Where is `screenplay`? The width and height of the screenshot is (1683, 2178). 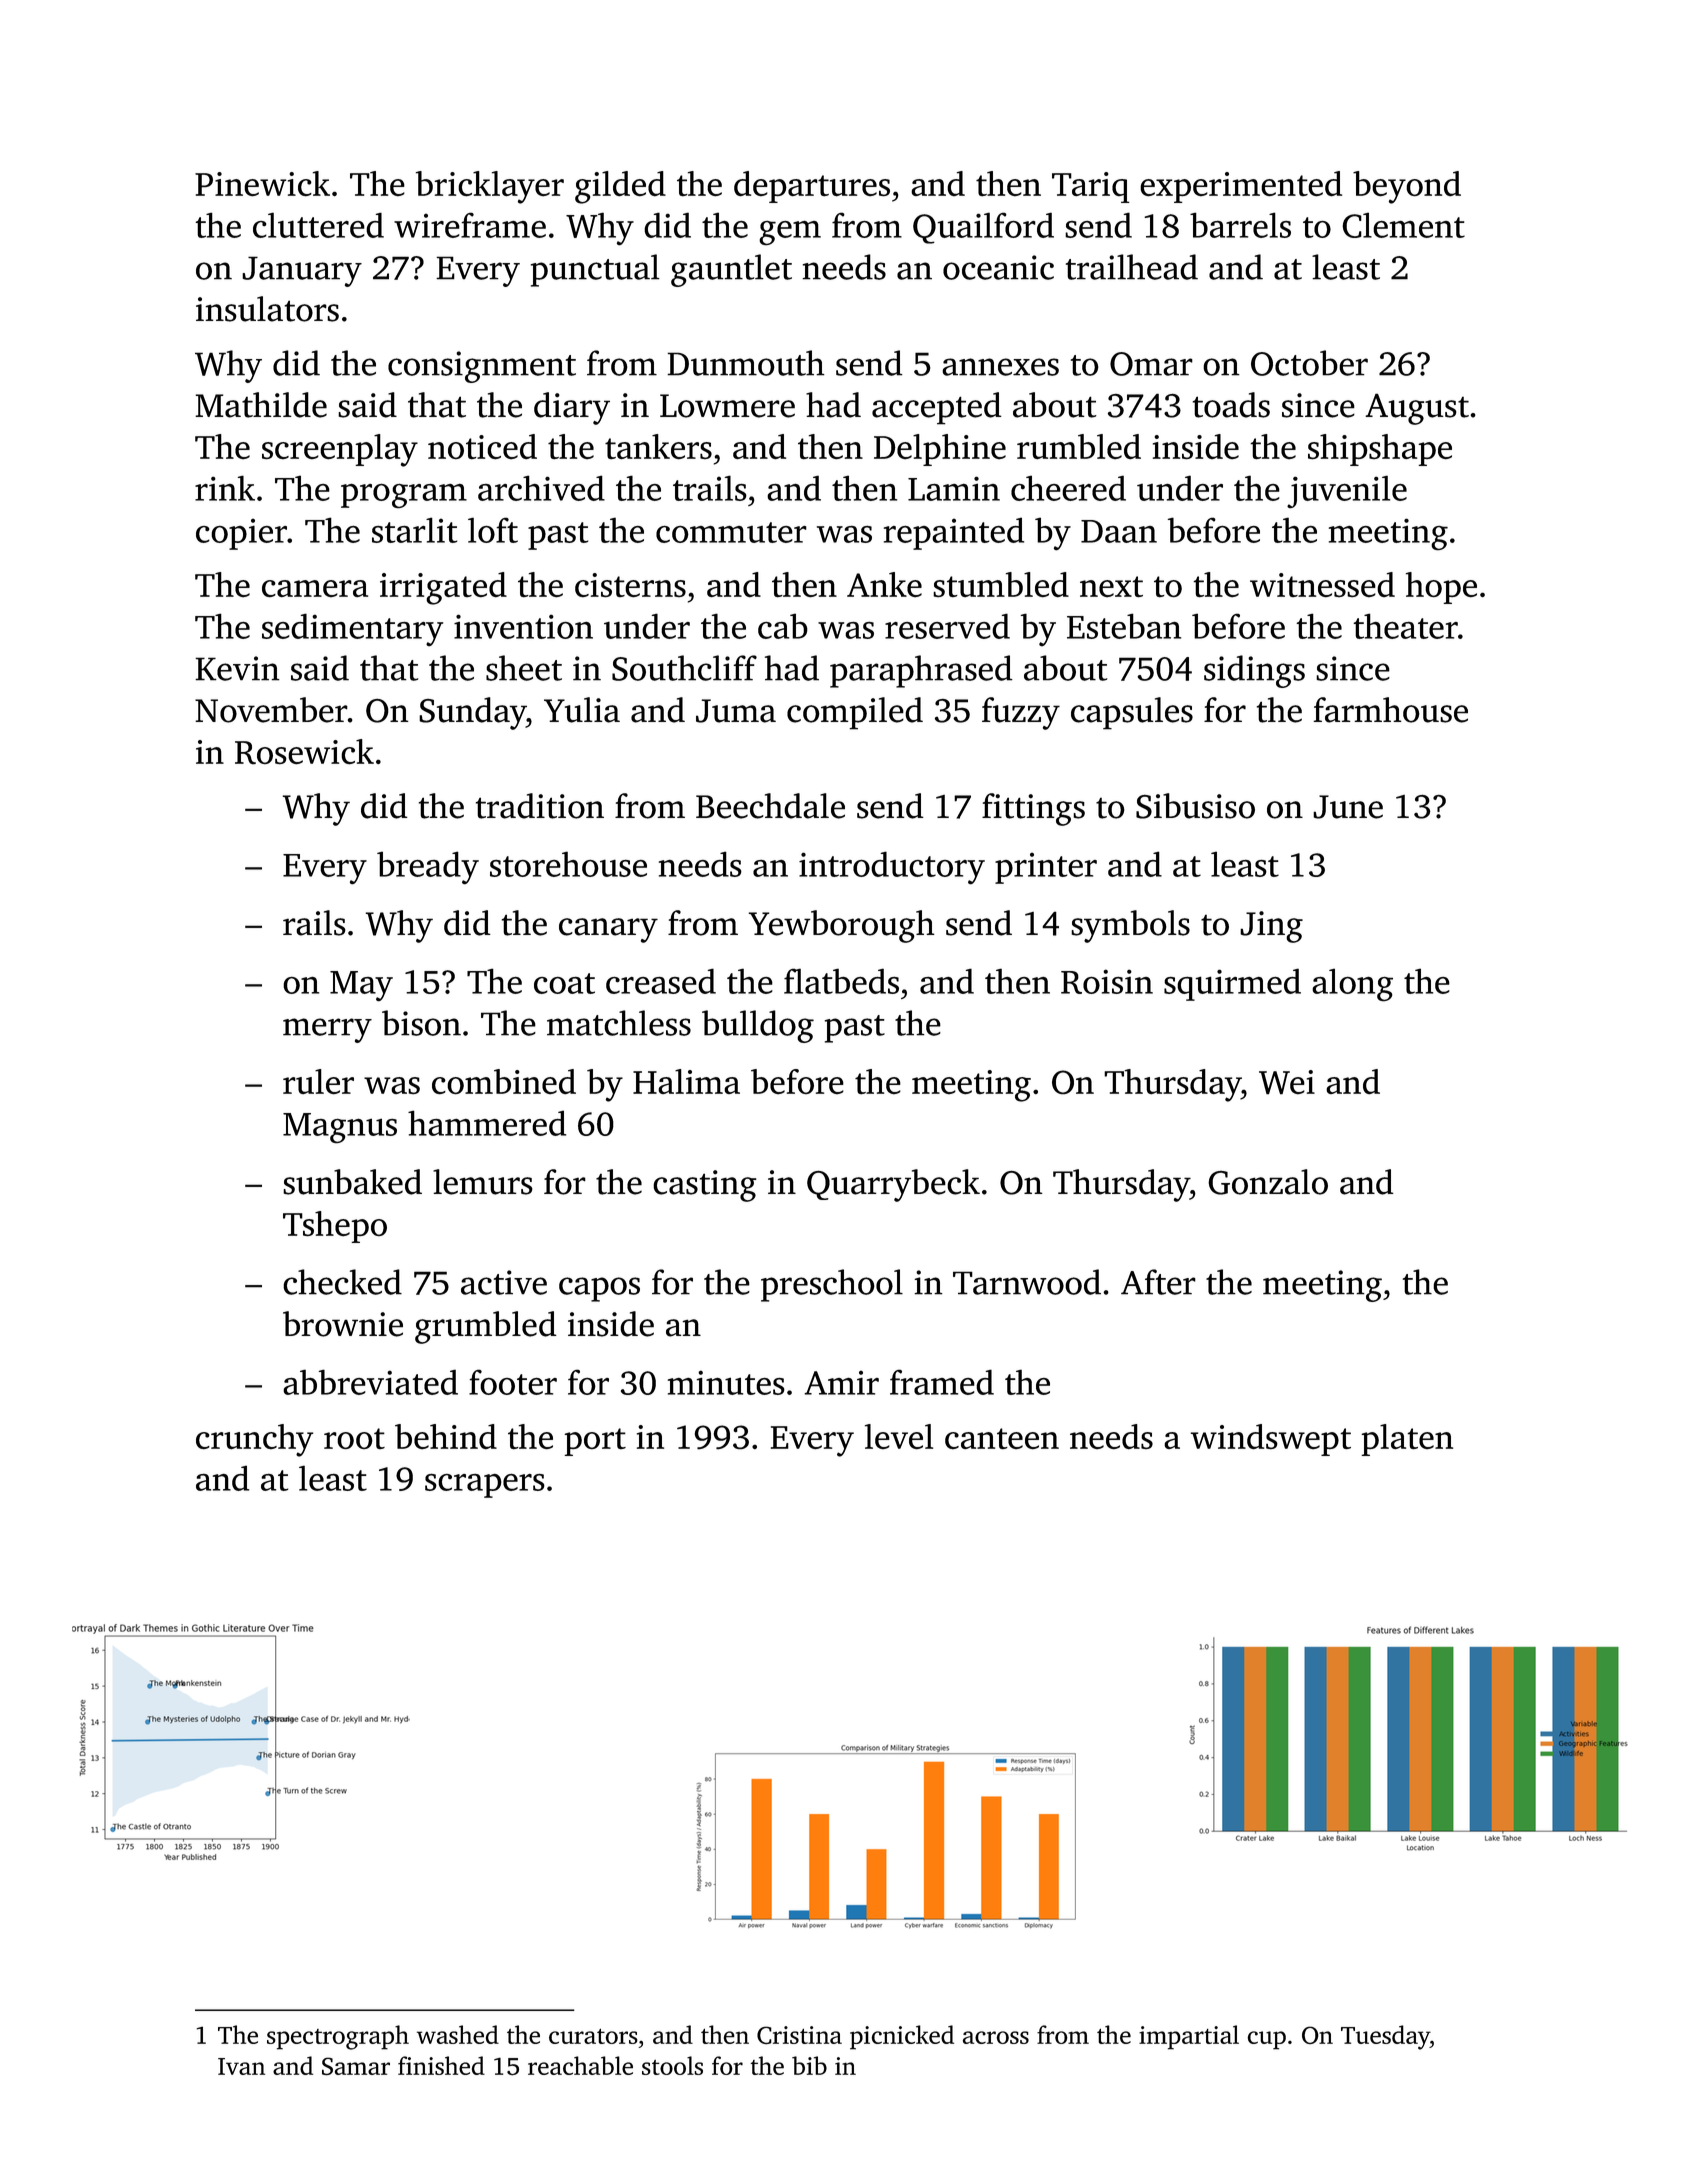
screenplay is located at coordinates (340, 450).
